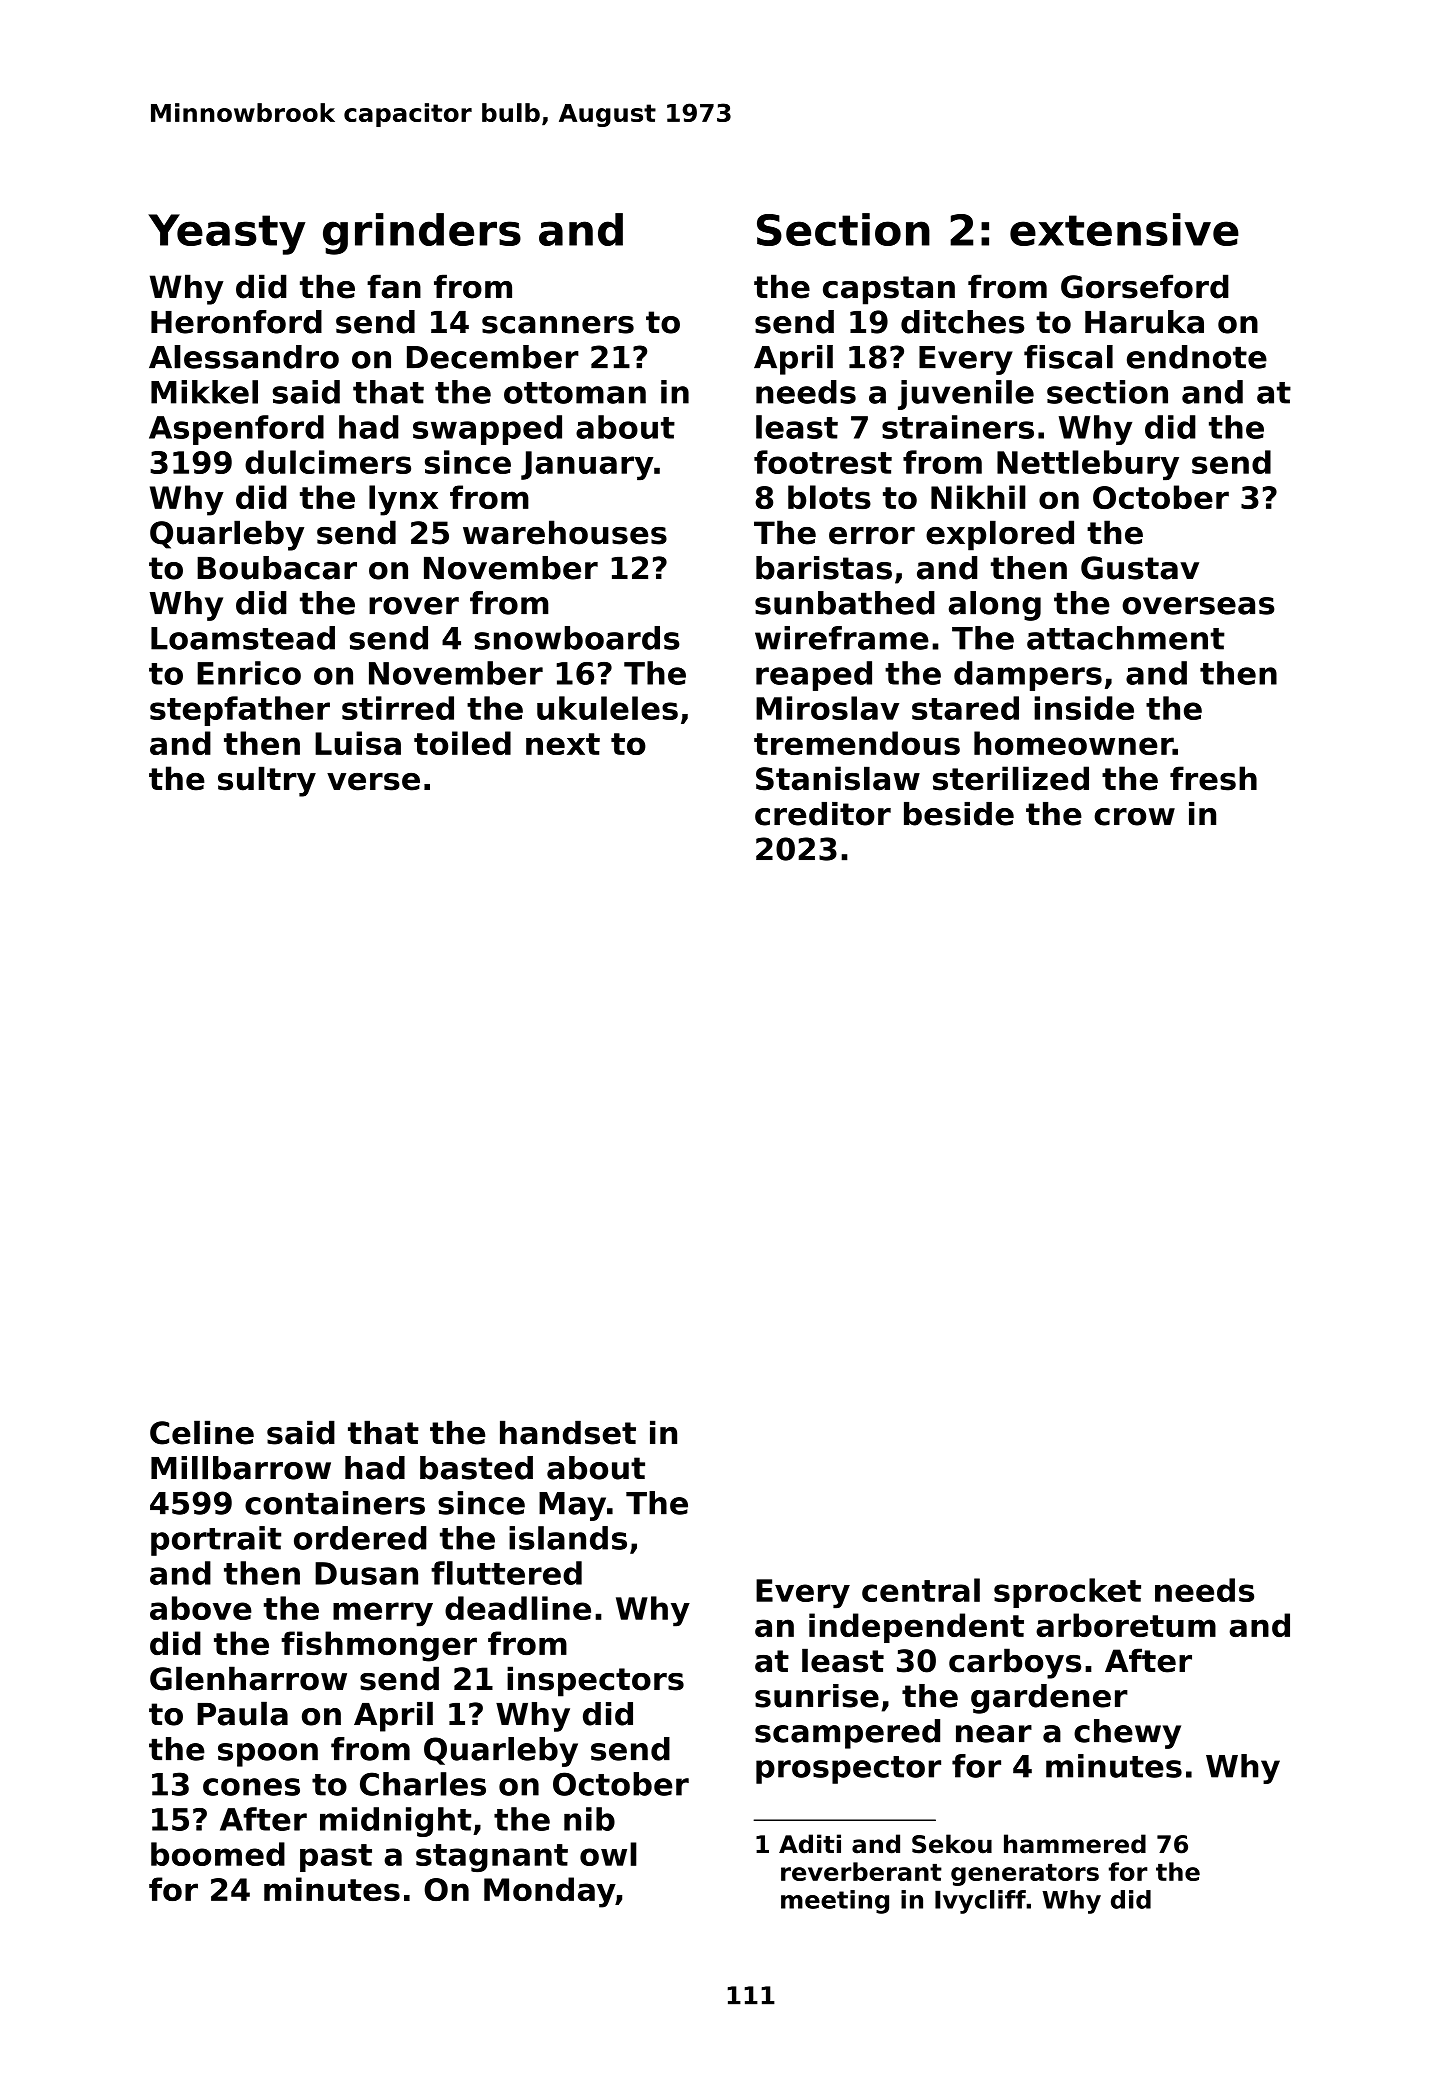 The image size is (1450, 2100). Describe the element at coordinates (1126, 1625) in the document. I see `arboretum` at that location.
